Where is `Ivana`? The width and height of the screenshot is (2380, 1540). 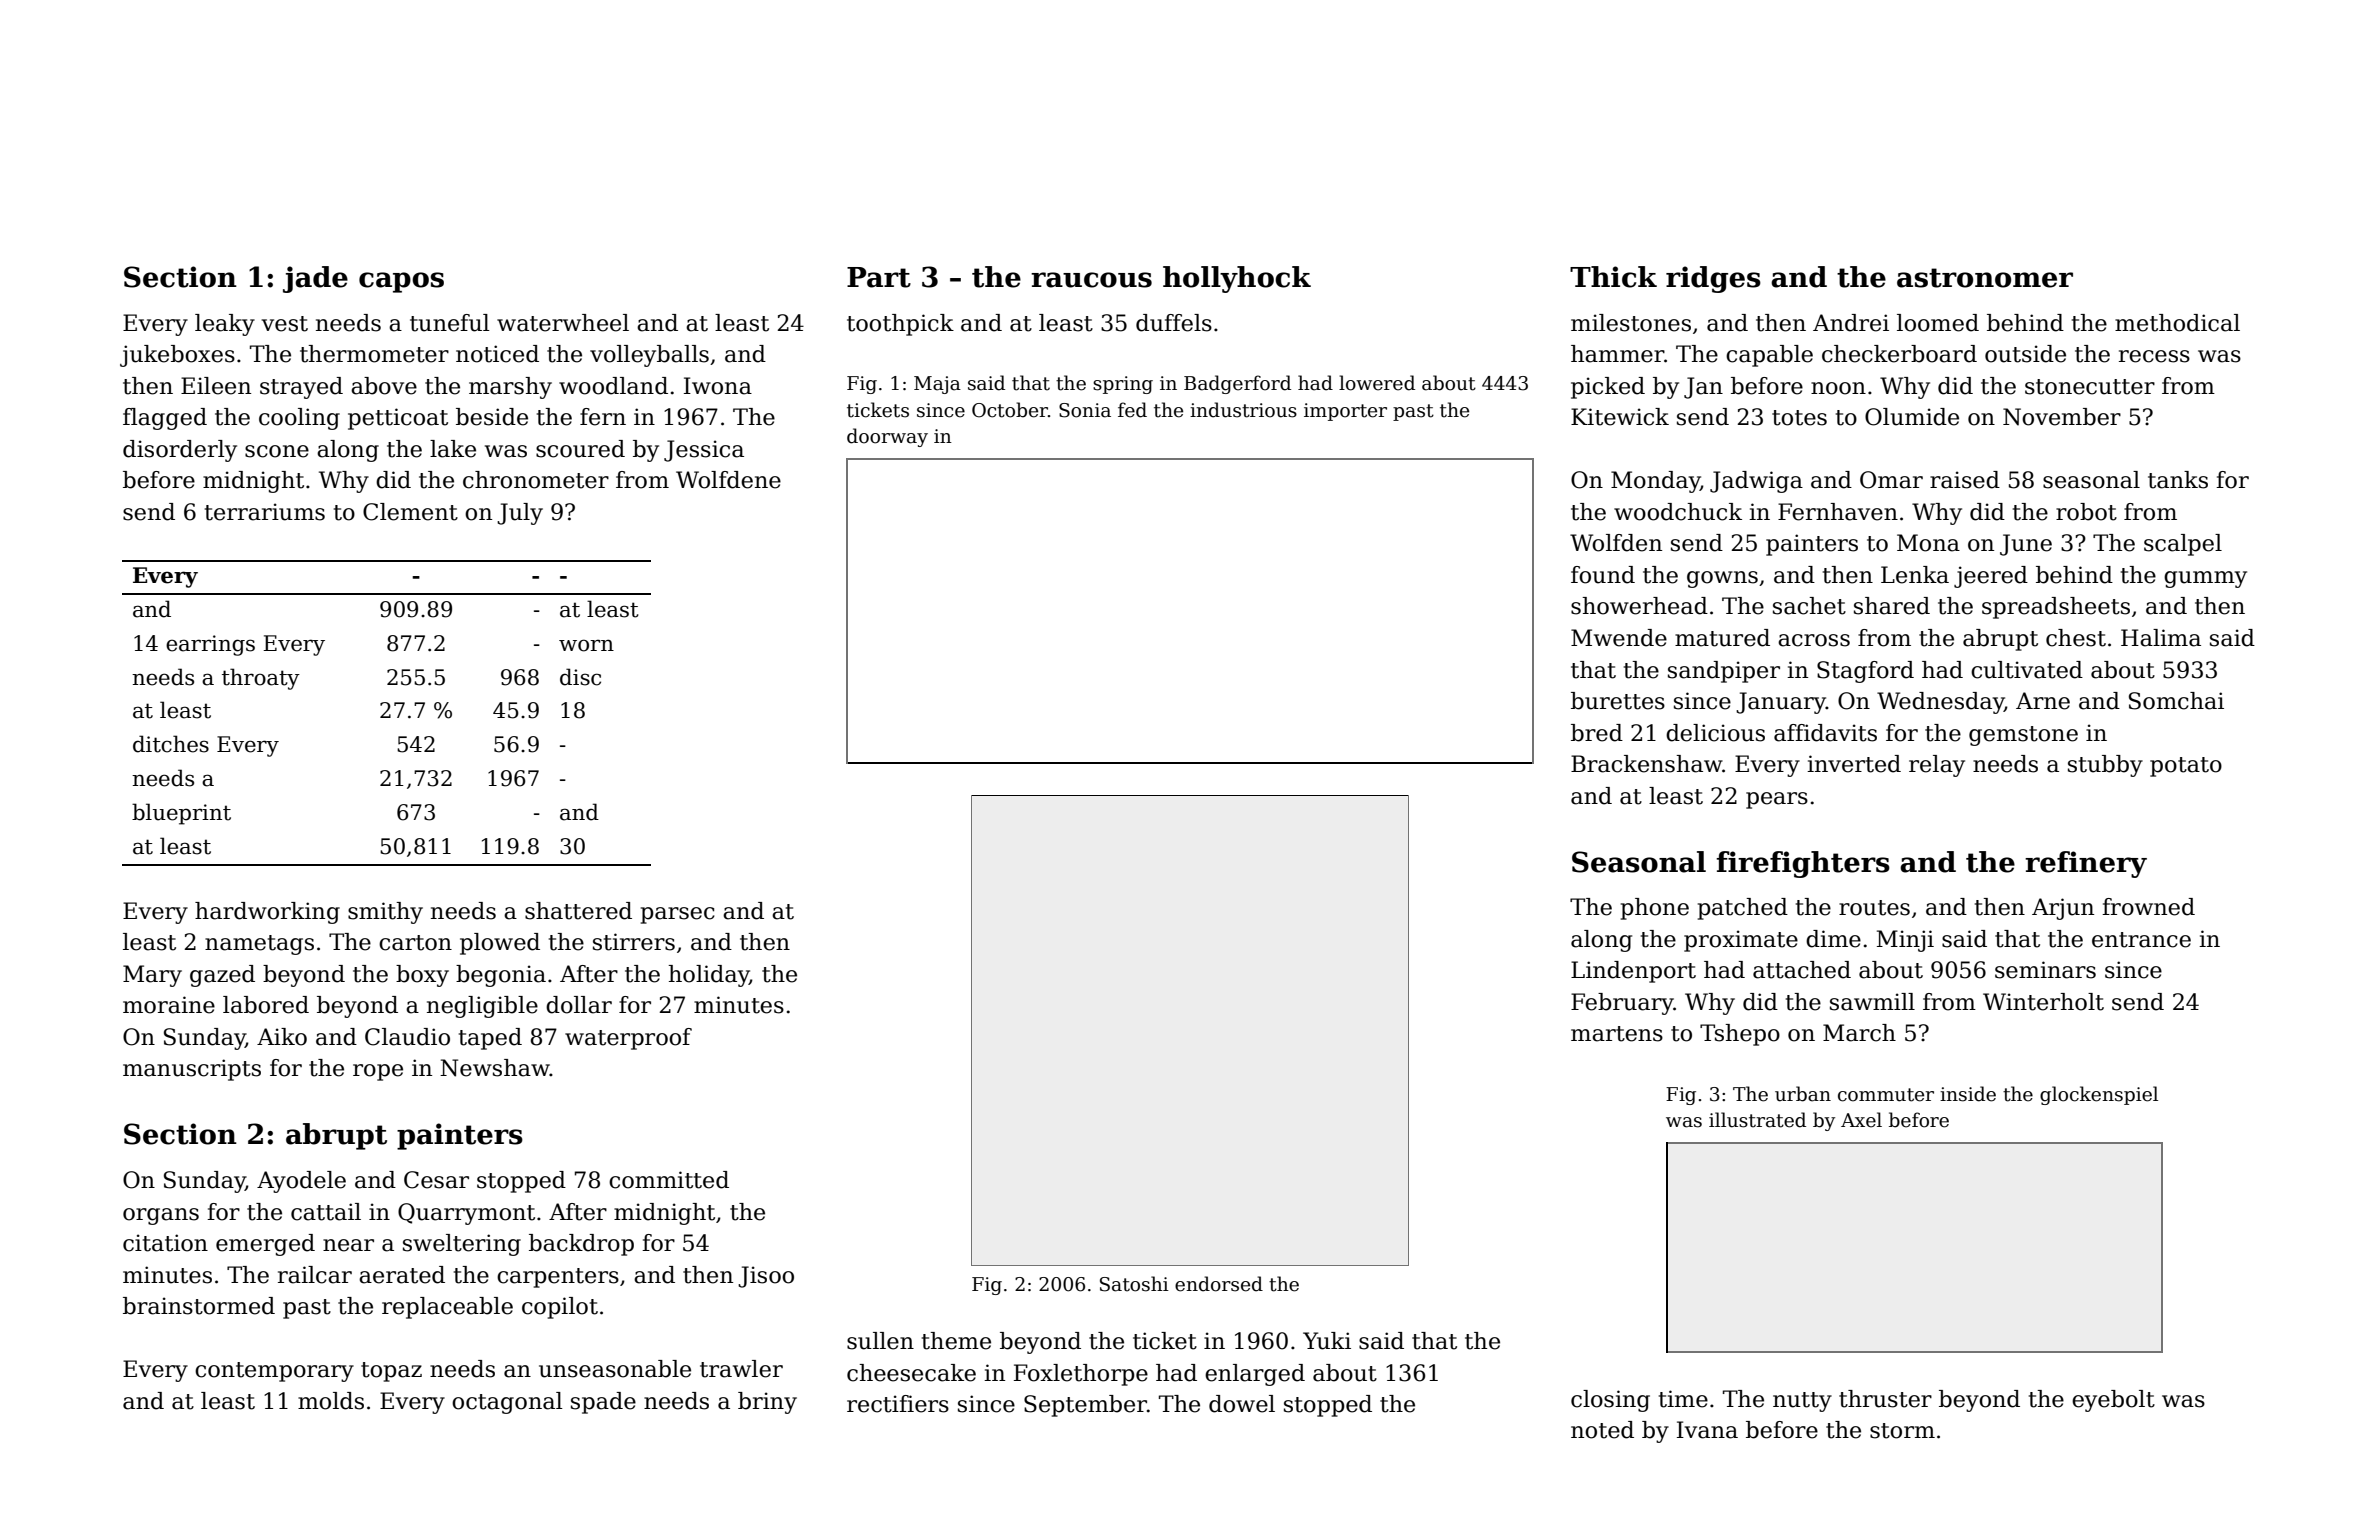
Ivana is located at coordinates (1707, 1430).
